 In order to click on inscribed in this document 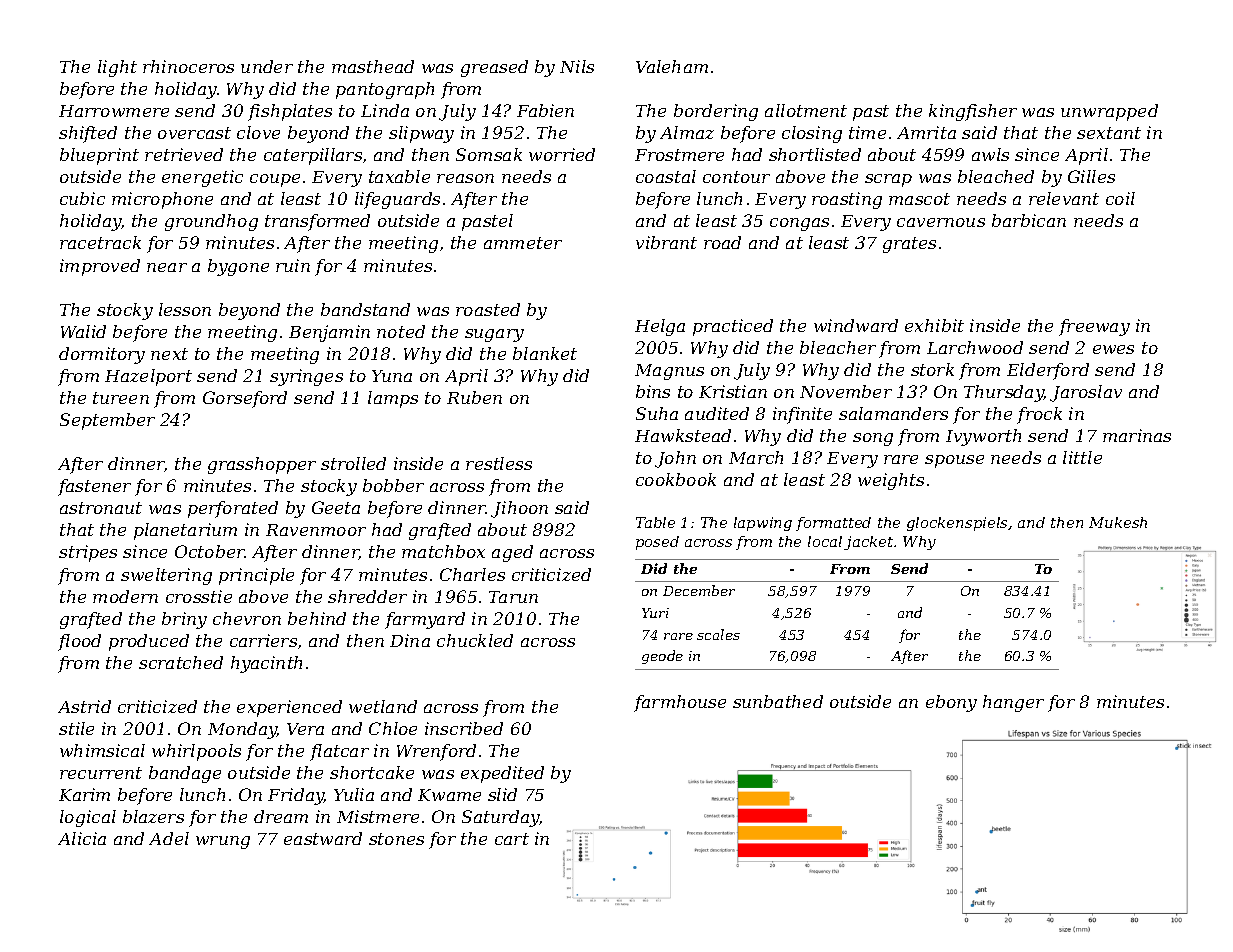, I will do `click(464, 728)`.
